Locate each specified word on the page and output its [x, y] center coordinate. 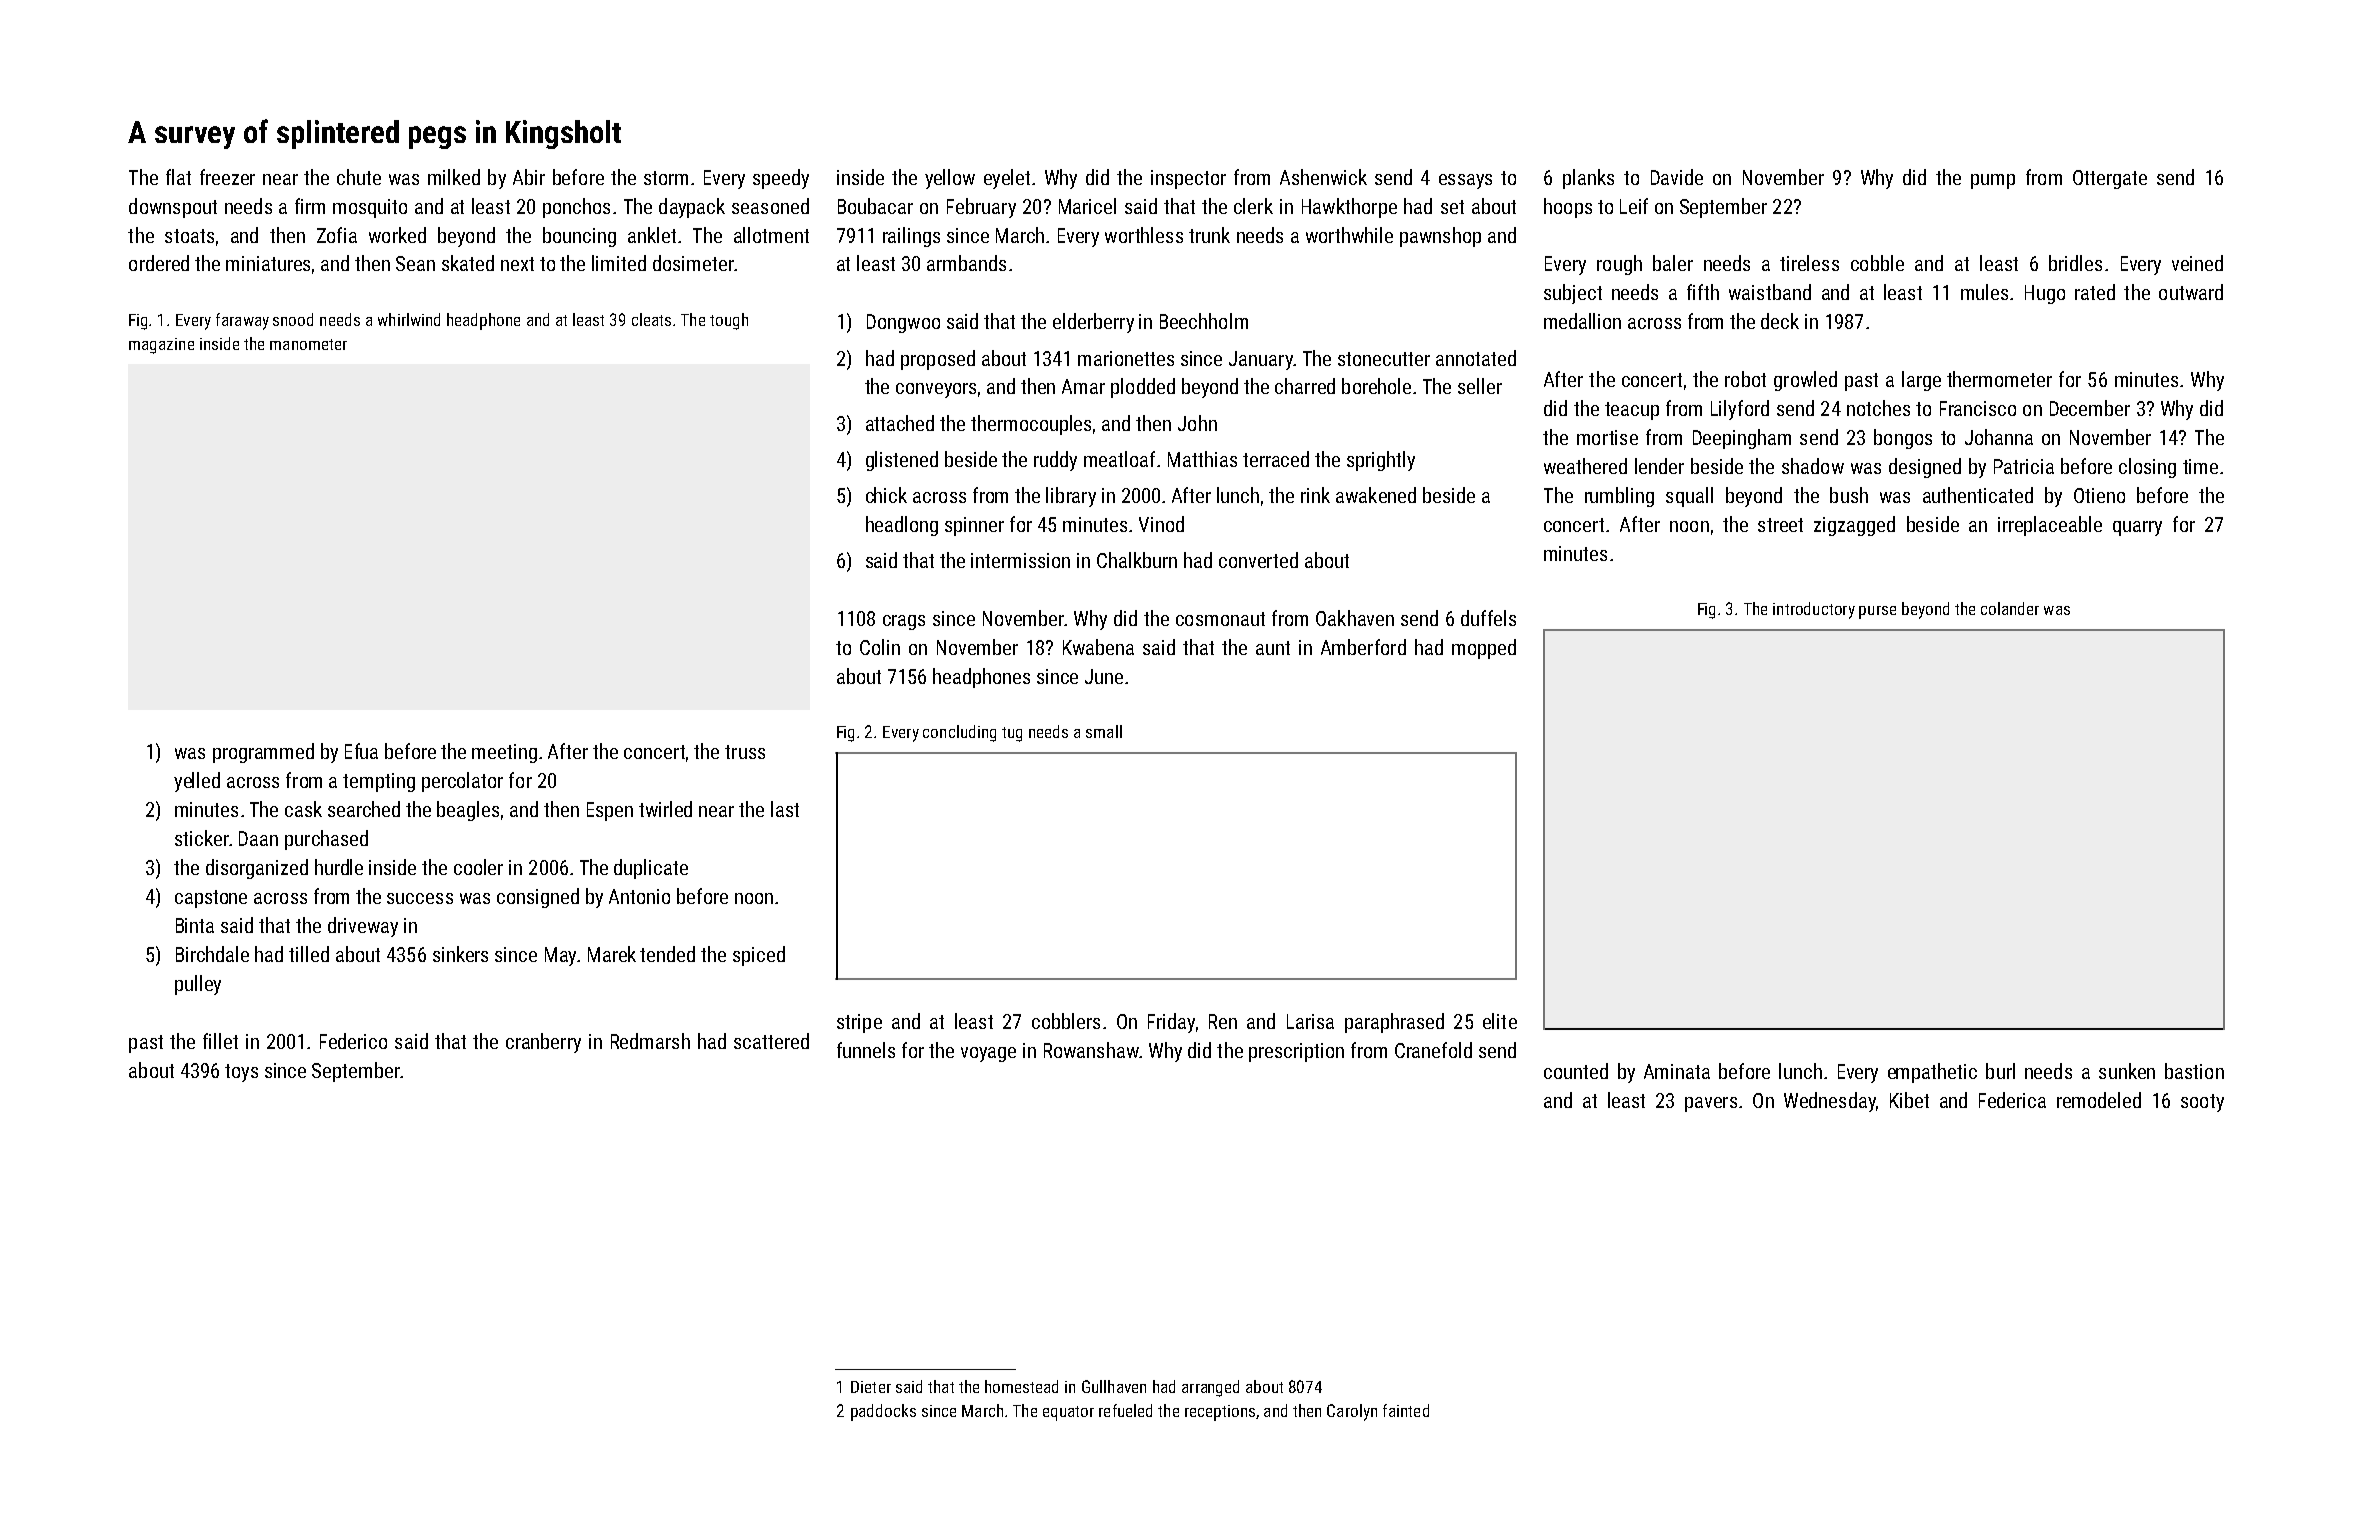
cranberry [543, 1043]
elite [1500, 1021]
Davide [1677, 177]
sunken [2127, 1071]
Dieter [871, 1387]
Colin [880, 647]
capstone [211, 899]
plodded [1143, 388]
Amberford [1363, 647]
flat [178, 177]
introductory [1814, 610]
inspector [1188, 179]
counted [1576, 1071]
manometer [308, 344]
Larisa [1310, 1021]
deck [1780, 321]
